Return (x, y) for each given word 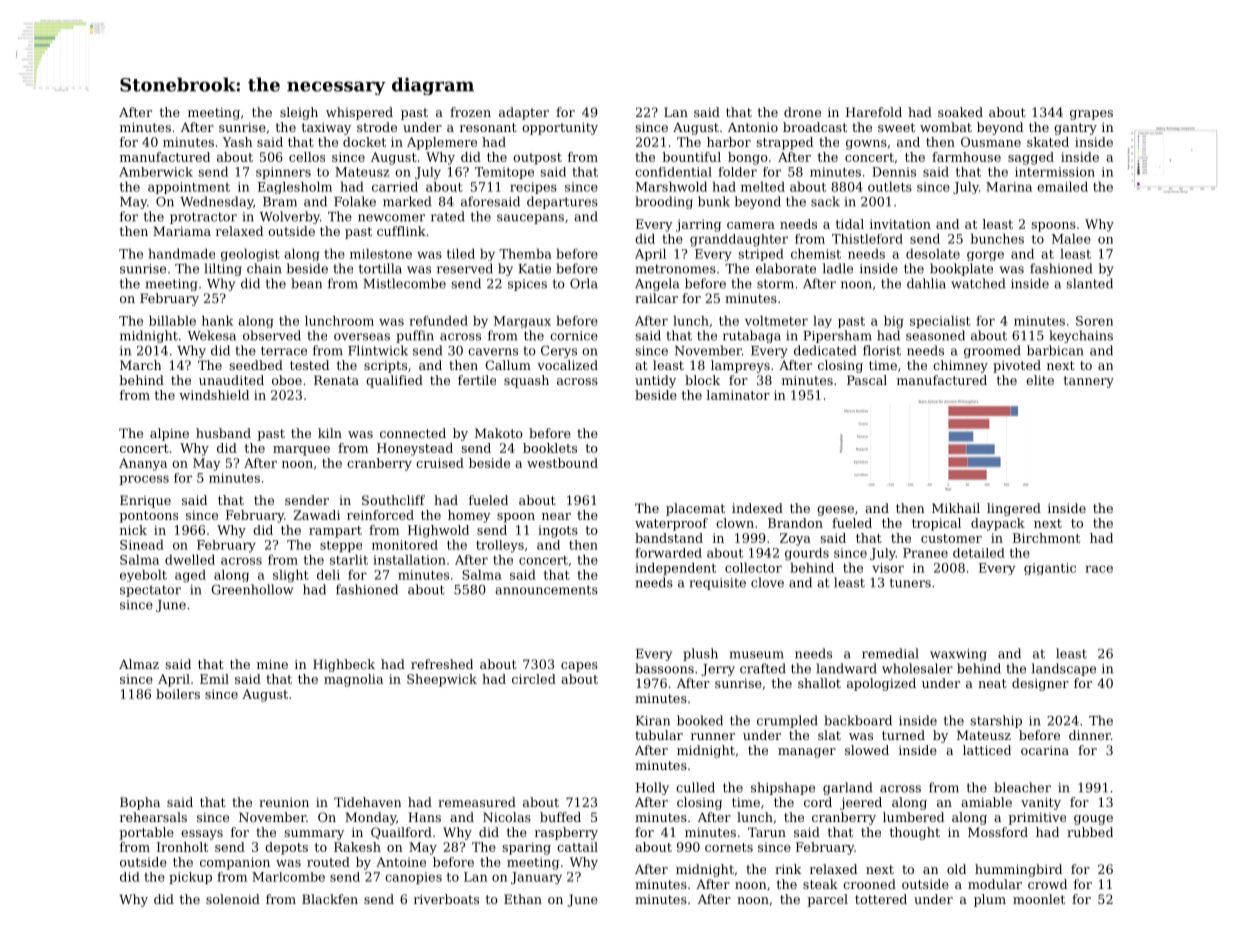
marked (407, 201)
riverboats (446, 899)
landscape (1064, 669)
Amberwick (156, 172)
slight (291, 576)
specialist (940, 321)
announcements (546, 590)
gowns (866, 145)
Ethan (523, 899)
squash (526, 381)
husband (223, 433)
